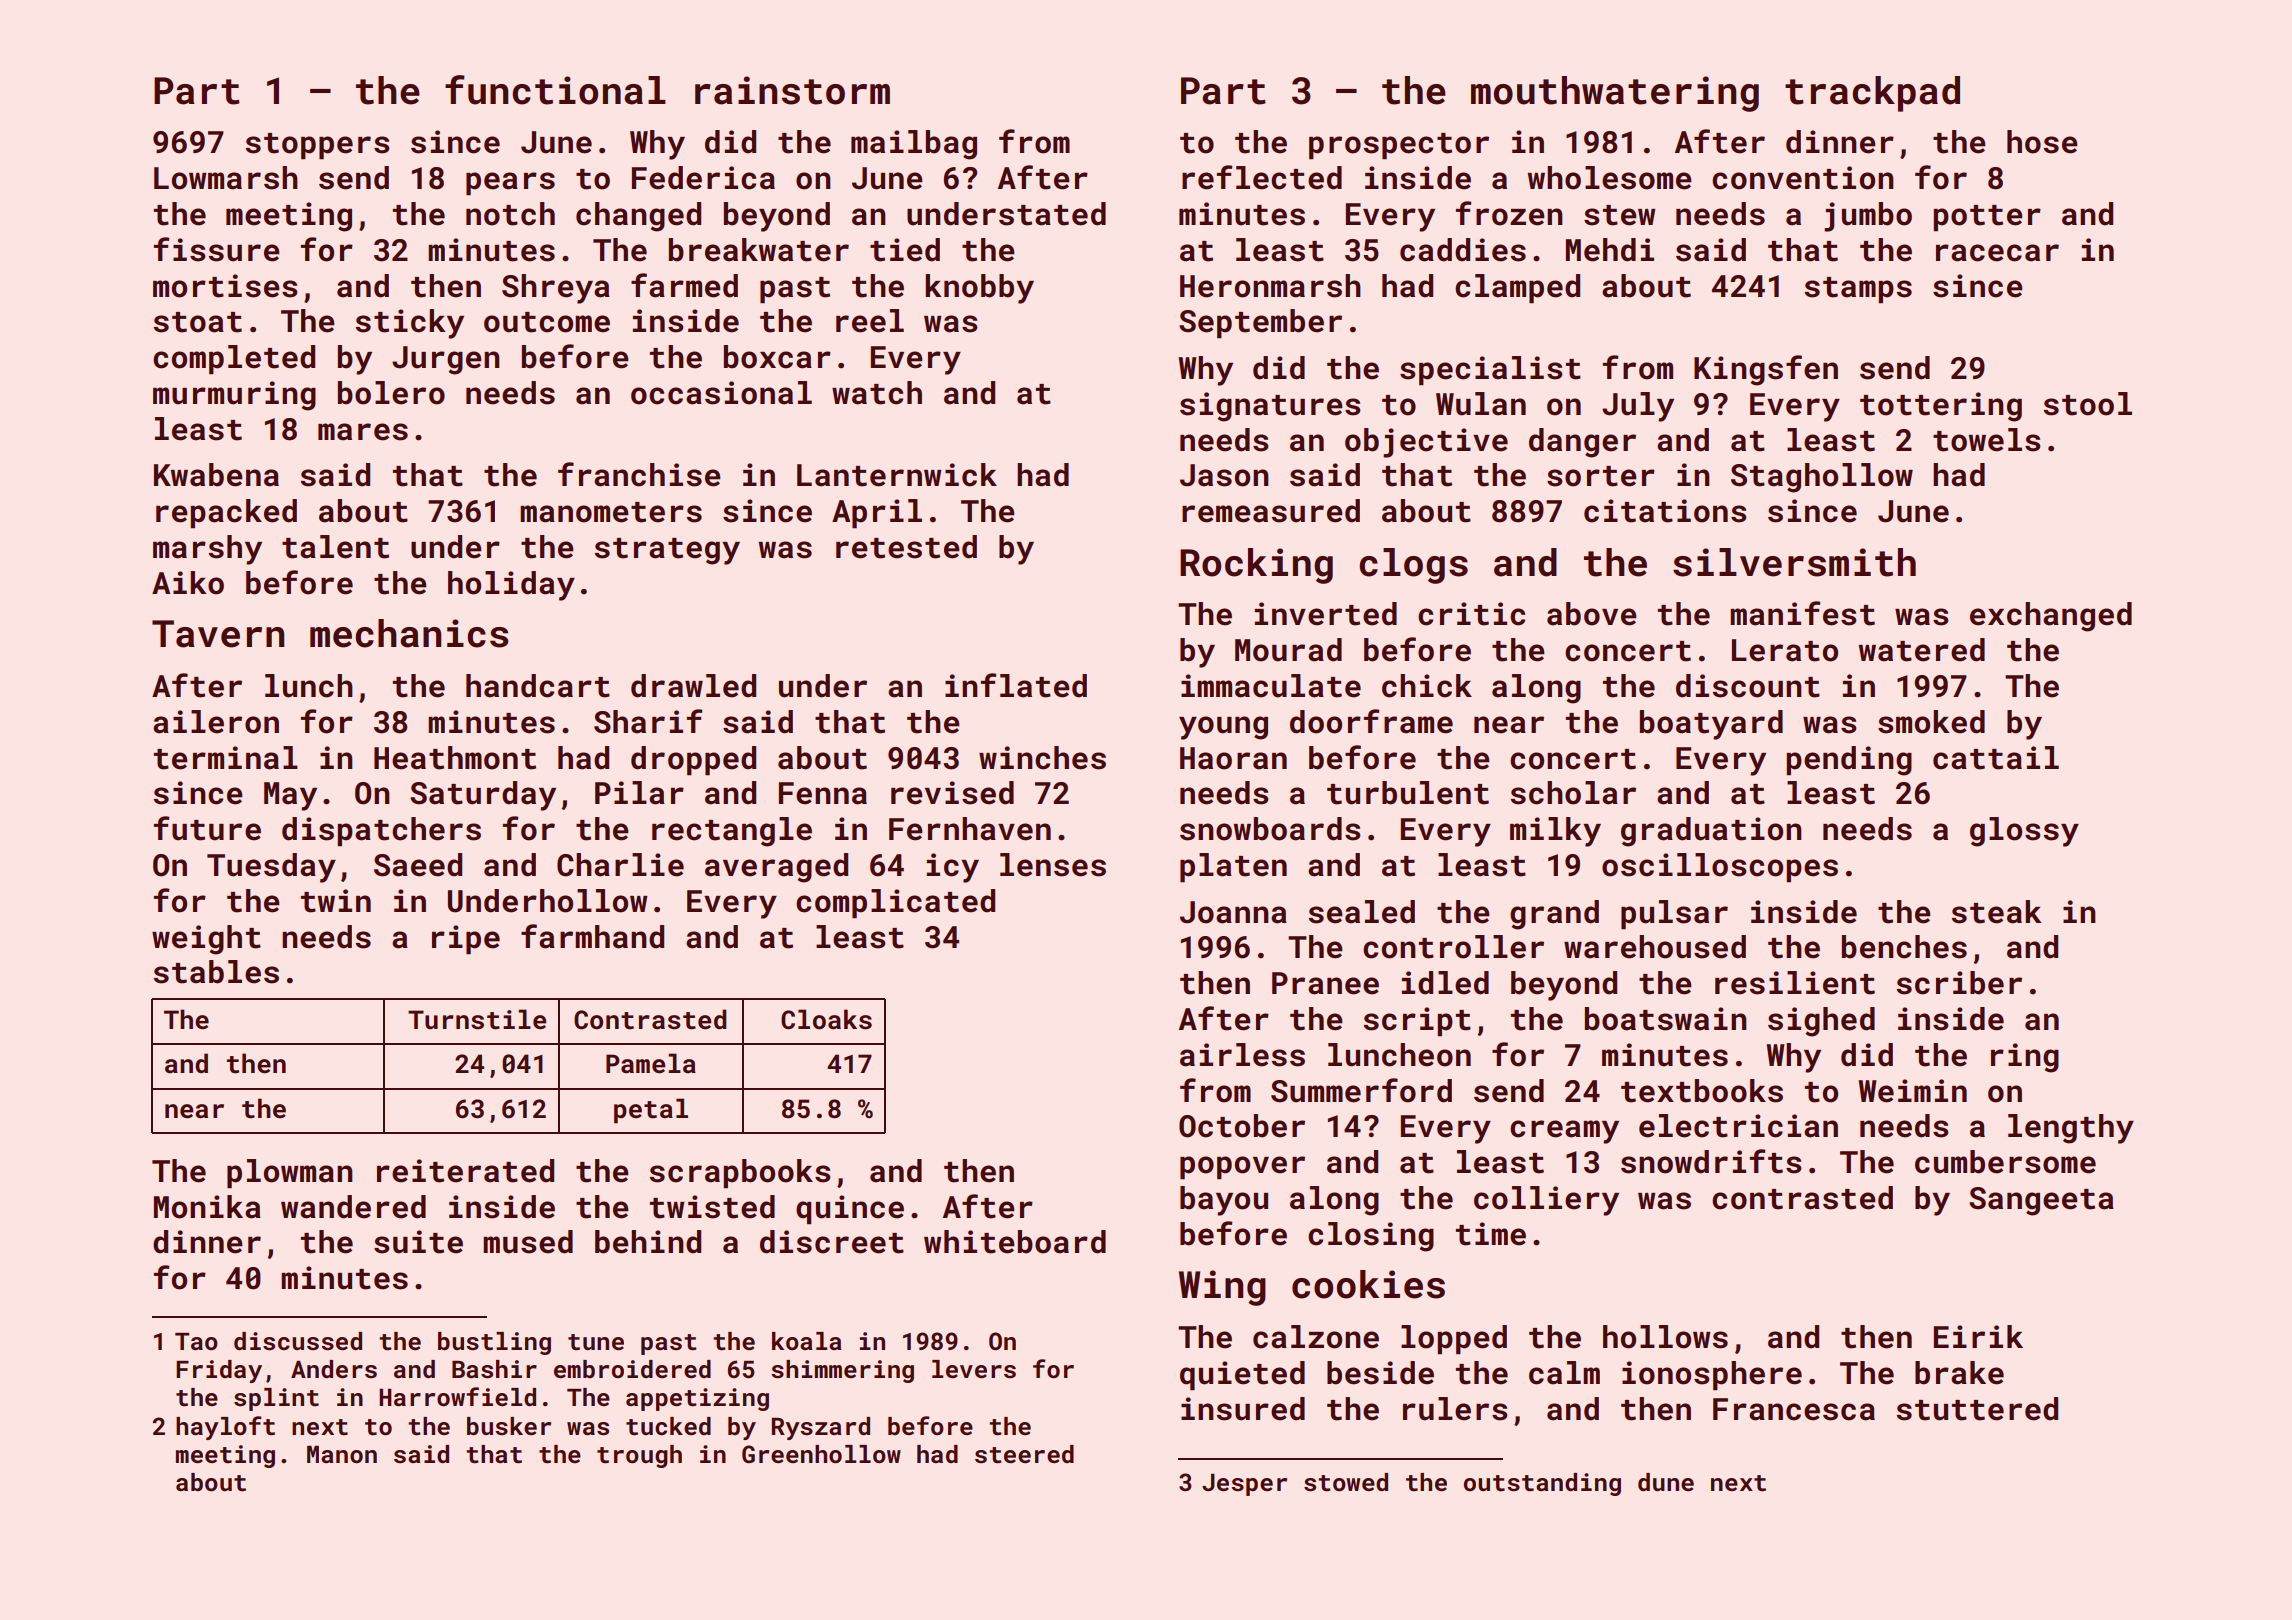  Describe the element at coordinates (792, 90) in the page. I see `rainstorm` at that location.
